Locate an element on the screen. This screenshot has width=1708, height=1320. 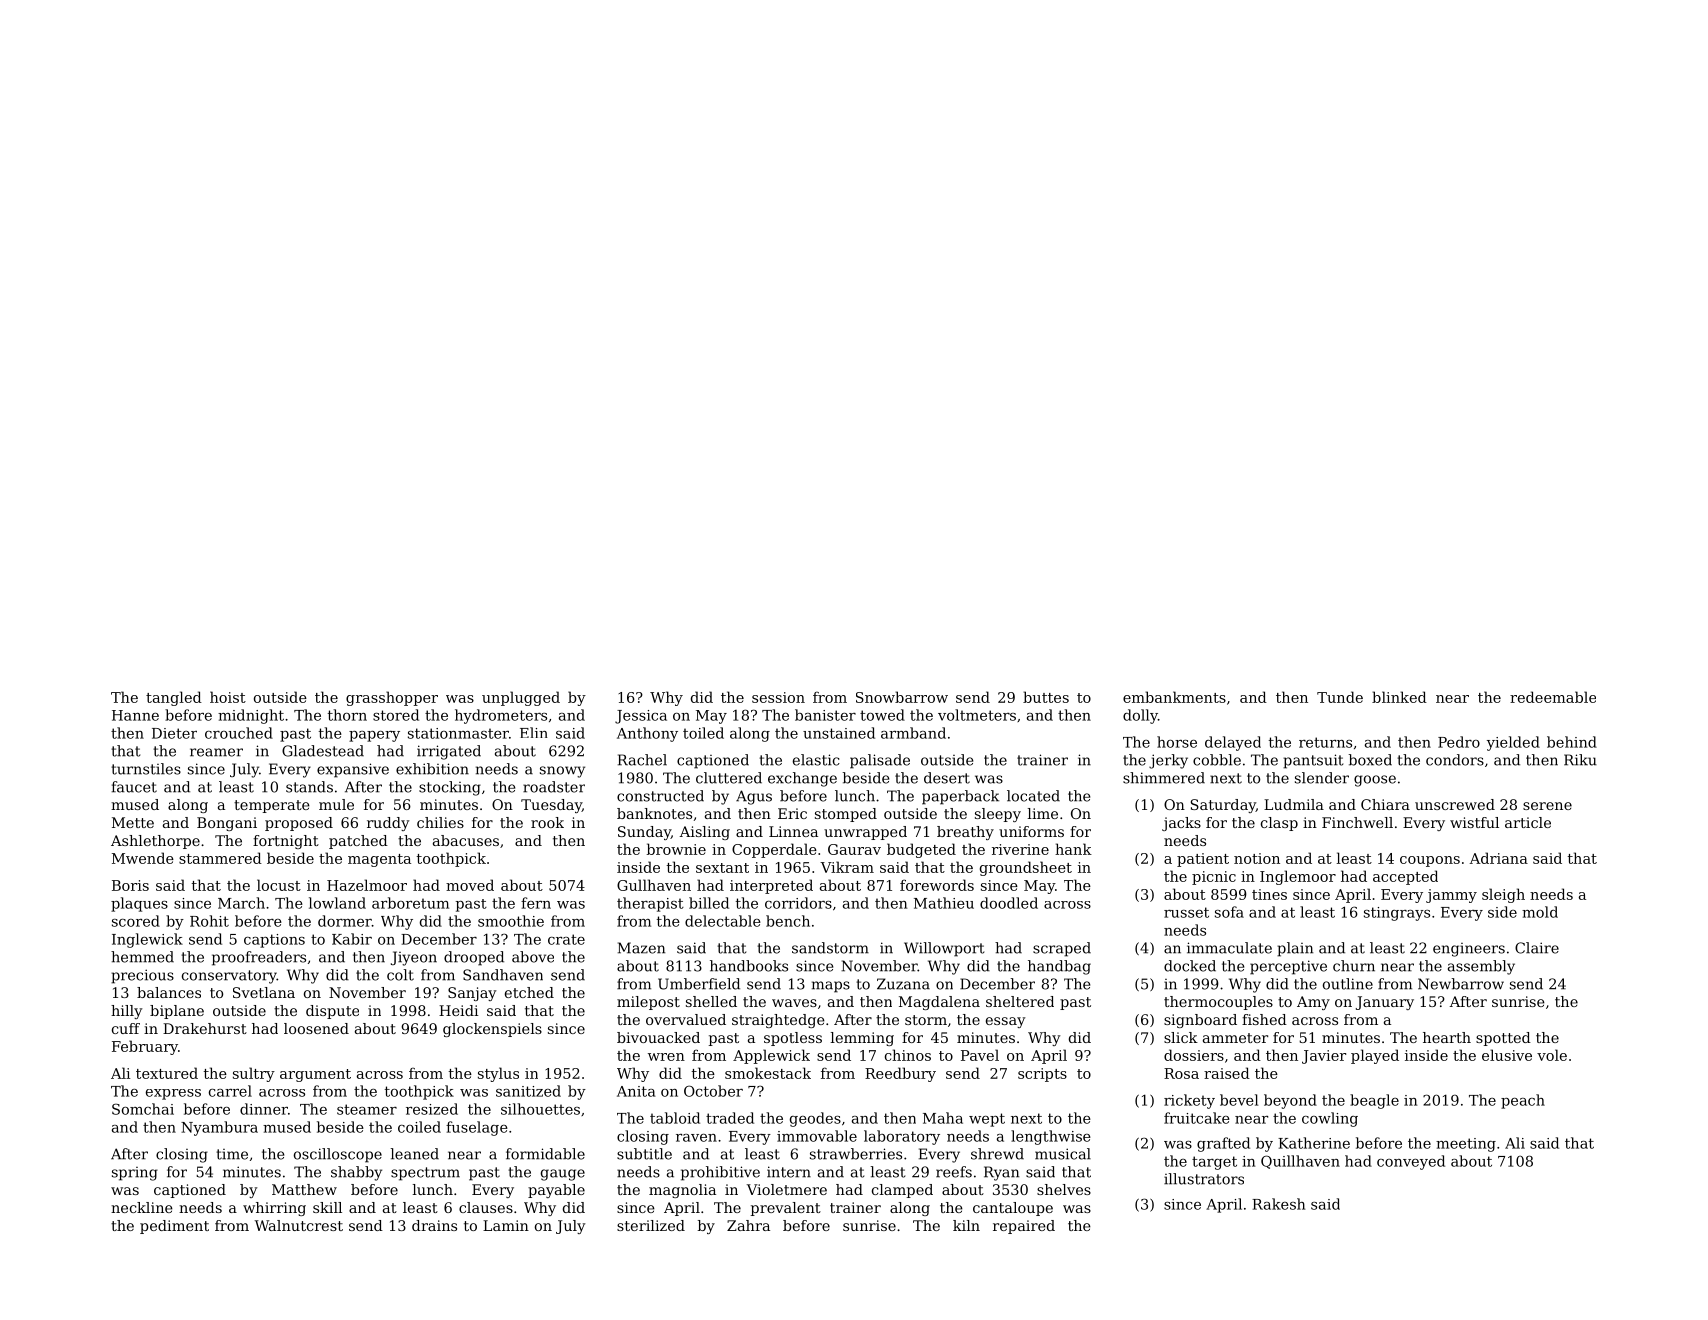
mold is located at coordinates (1540, 912).
